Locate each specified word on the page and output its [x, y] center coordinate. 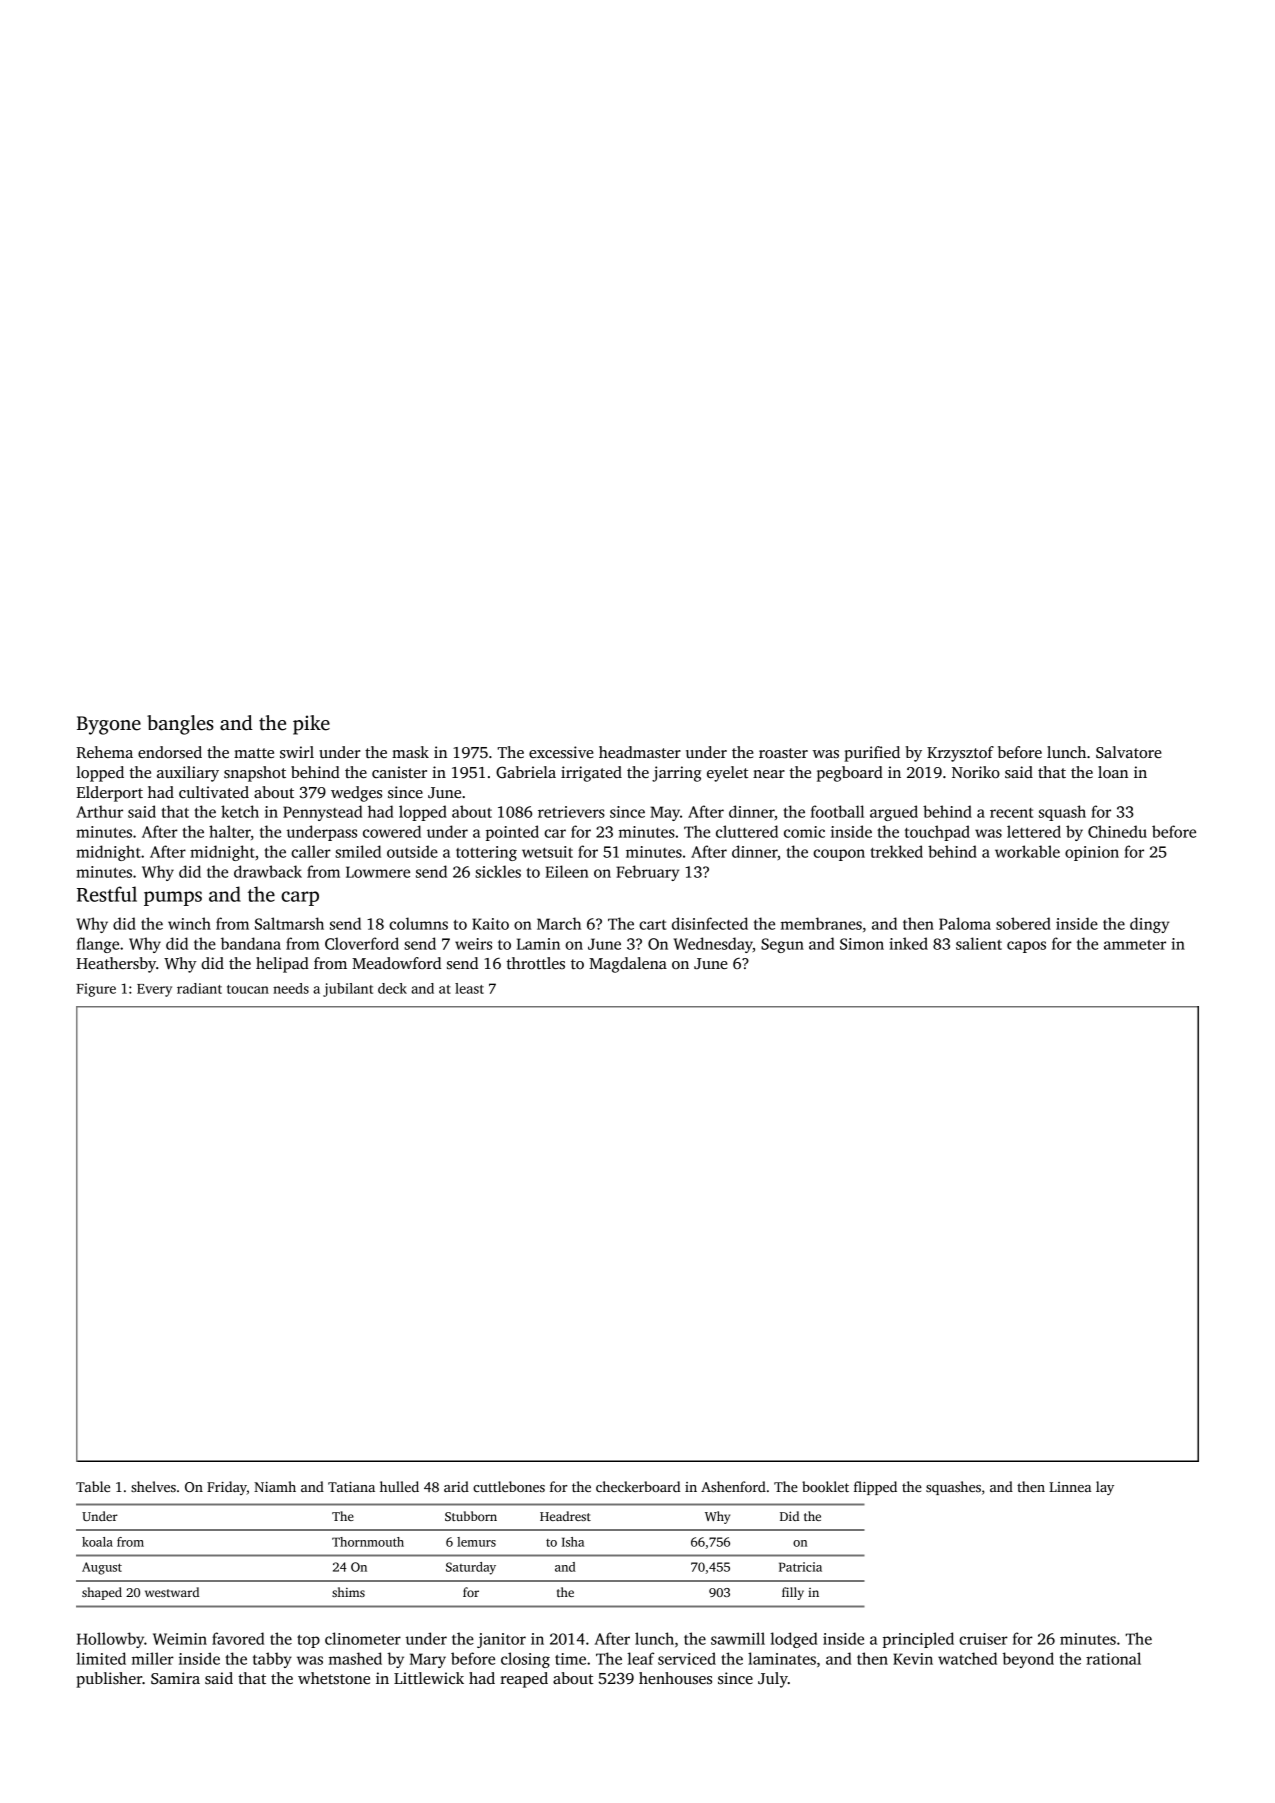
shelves [153, 1486]
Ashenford [733, 1486]
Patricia [800, 1567]
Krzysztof [960, 754]
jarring [676, 774]
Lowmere [378, 872]
